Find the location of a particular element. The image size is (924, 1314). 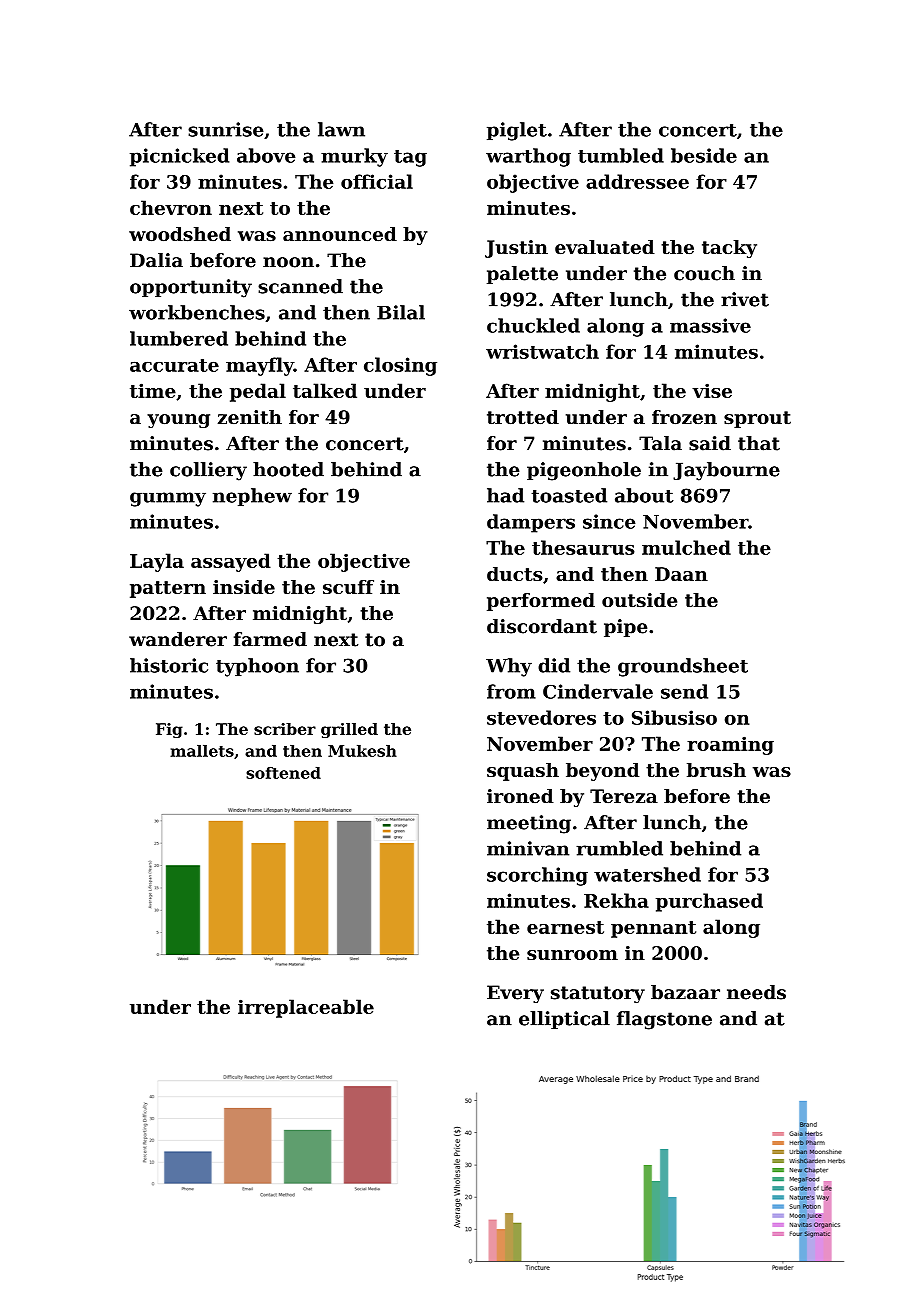

elliptical is located at coordinates (564, 1020).
